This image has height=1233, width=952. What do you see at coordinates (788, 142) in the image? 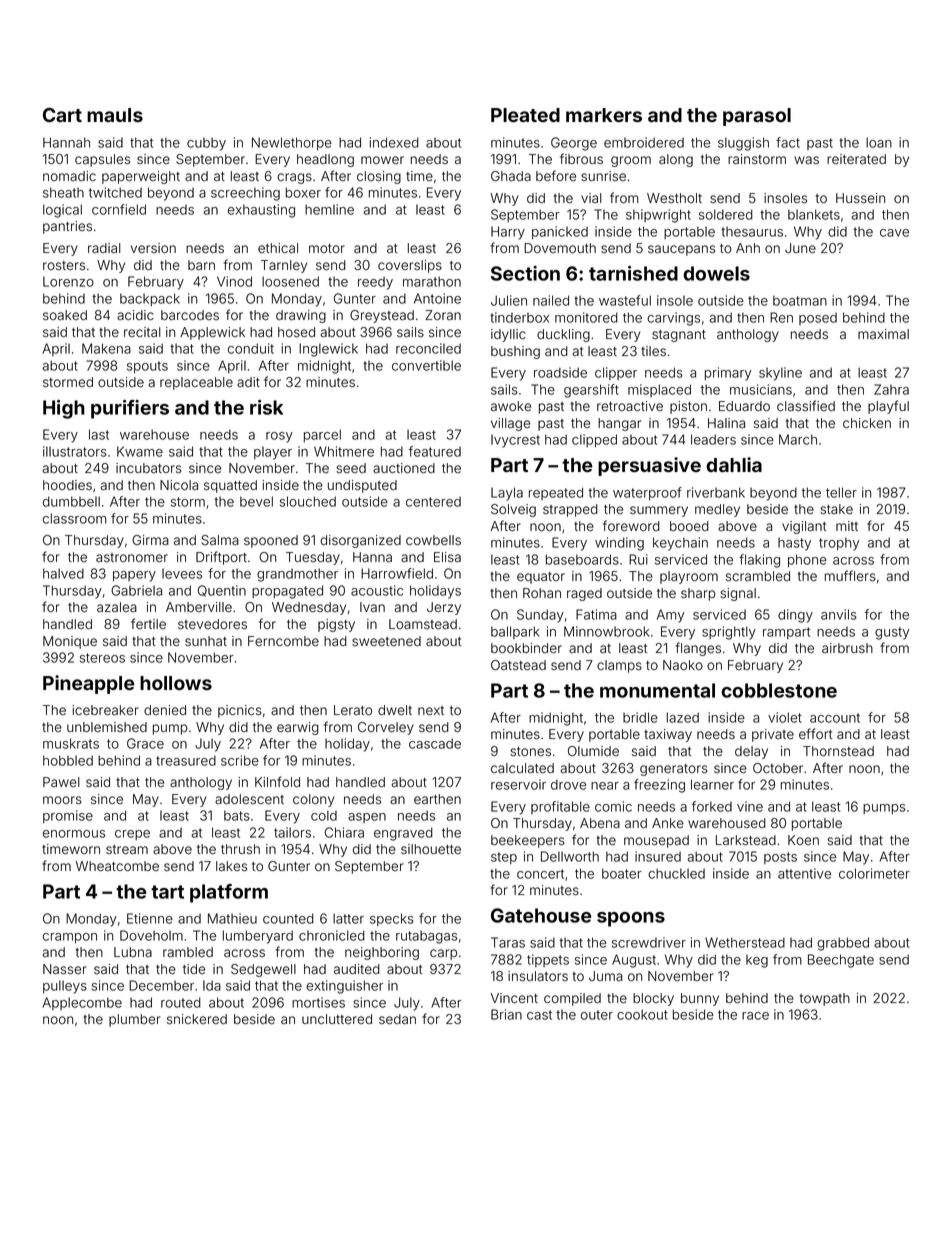
I see `fact` at bounding box center [788, 142].
